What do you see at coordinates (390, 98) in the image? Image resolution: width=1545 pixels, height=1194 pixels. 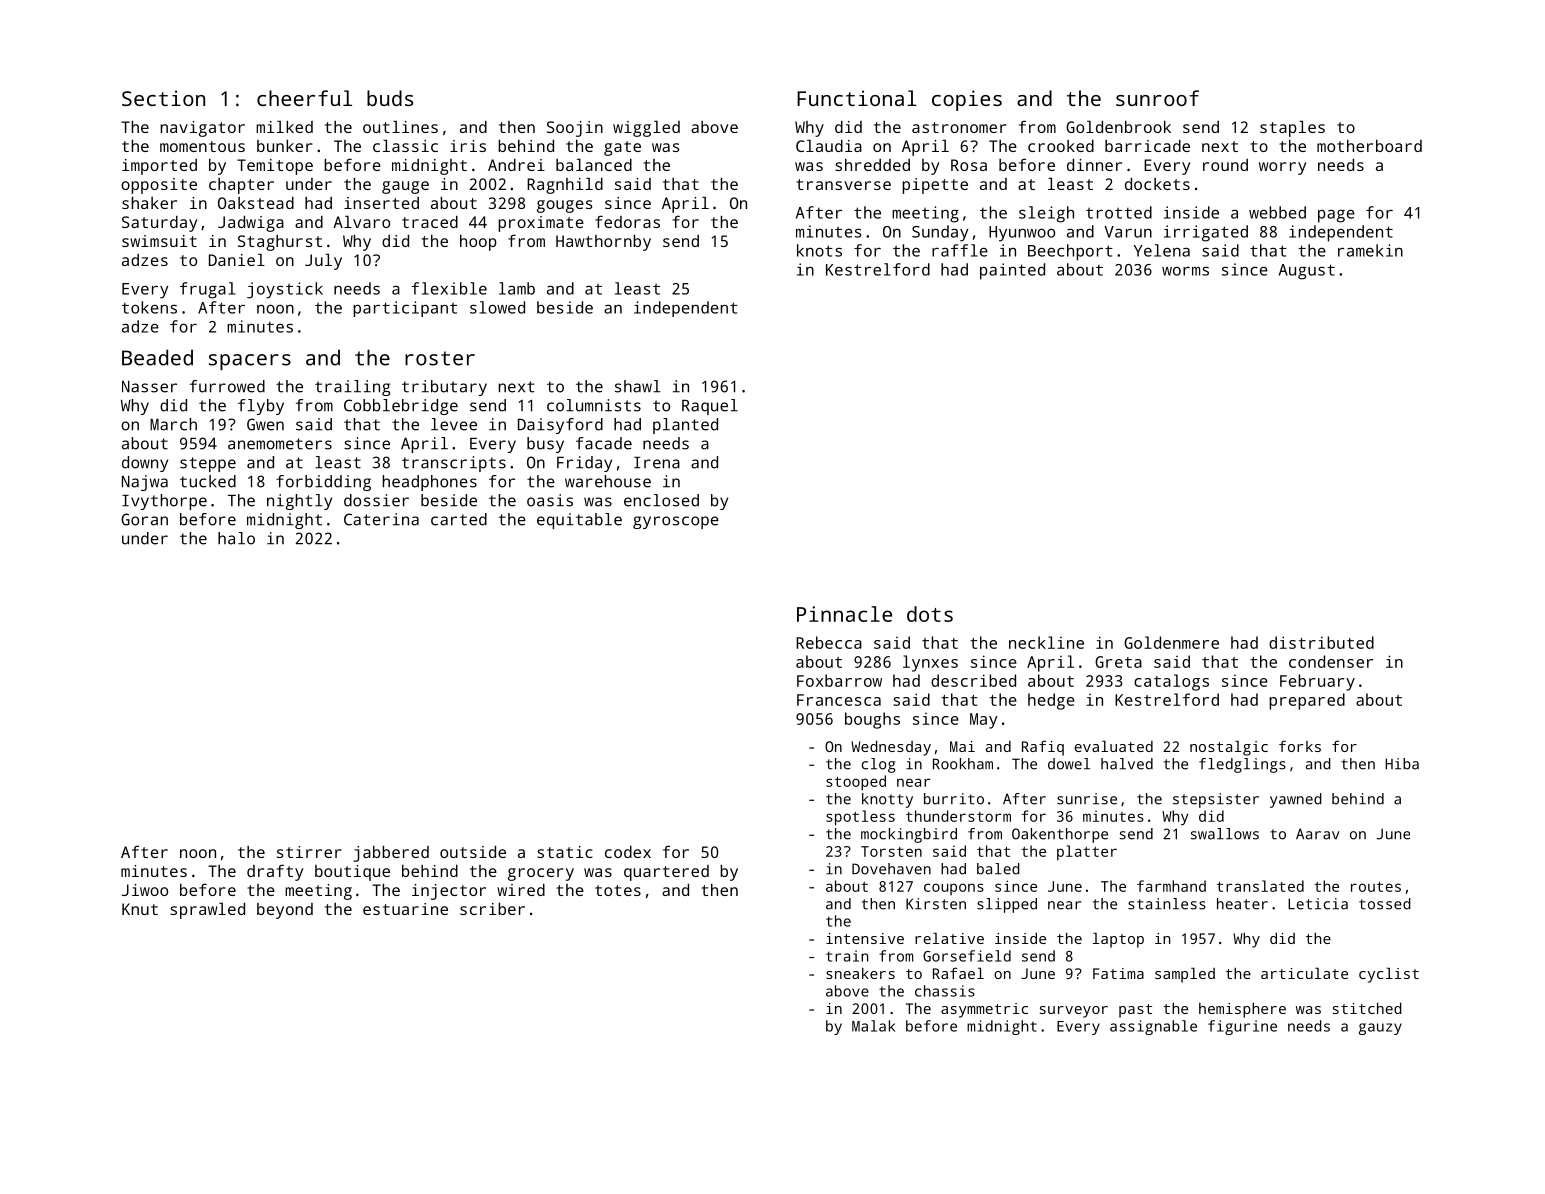 I see `buds` at bounding box center [390, 98].
